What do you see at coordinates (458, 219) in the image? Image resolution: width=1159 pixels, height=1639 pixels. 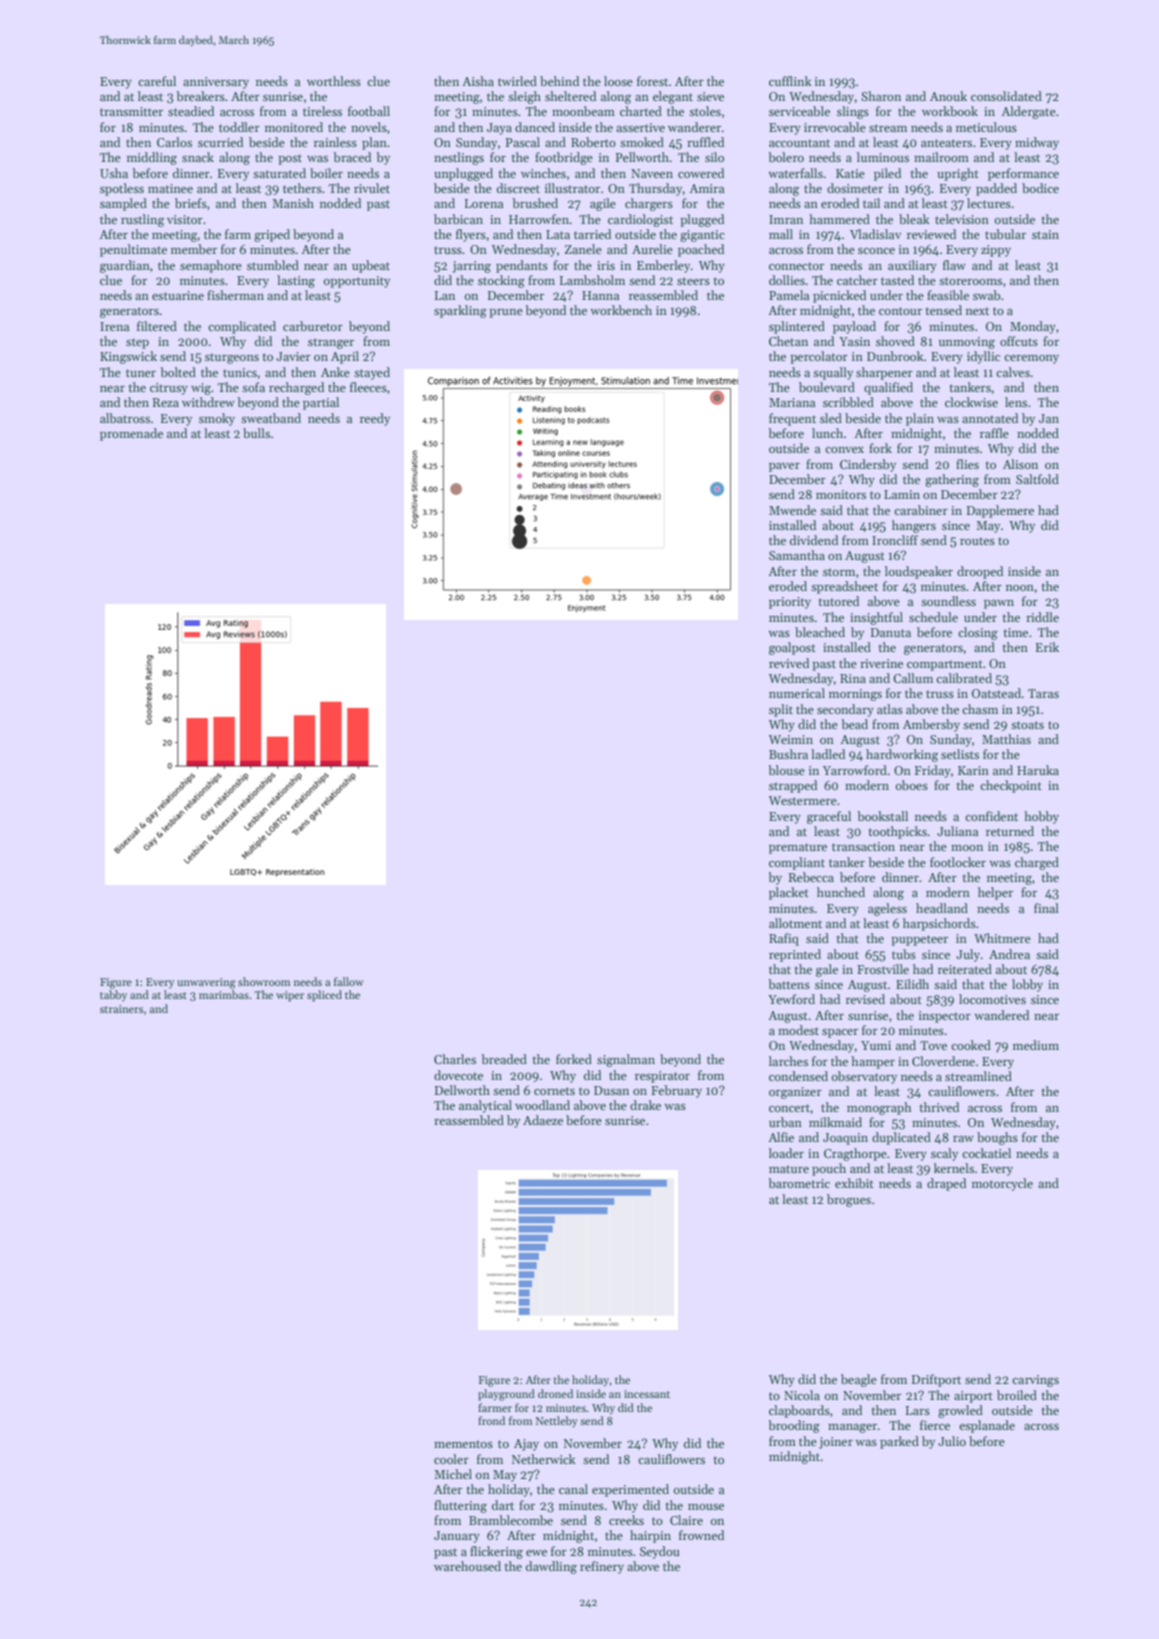 I see `barbican` at bounding box center [458, 219].
